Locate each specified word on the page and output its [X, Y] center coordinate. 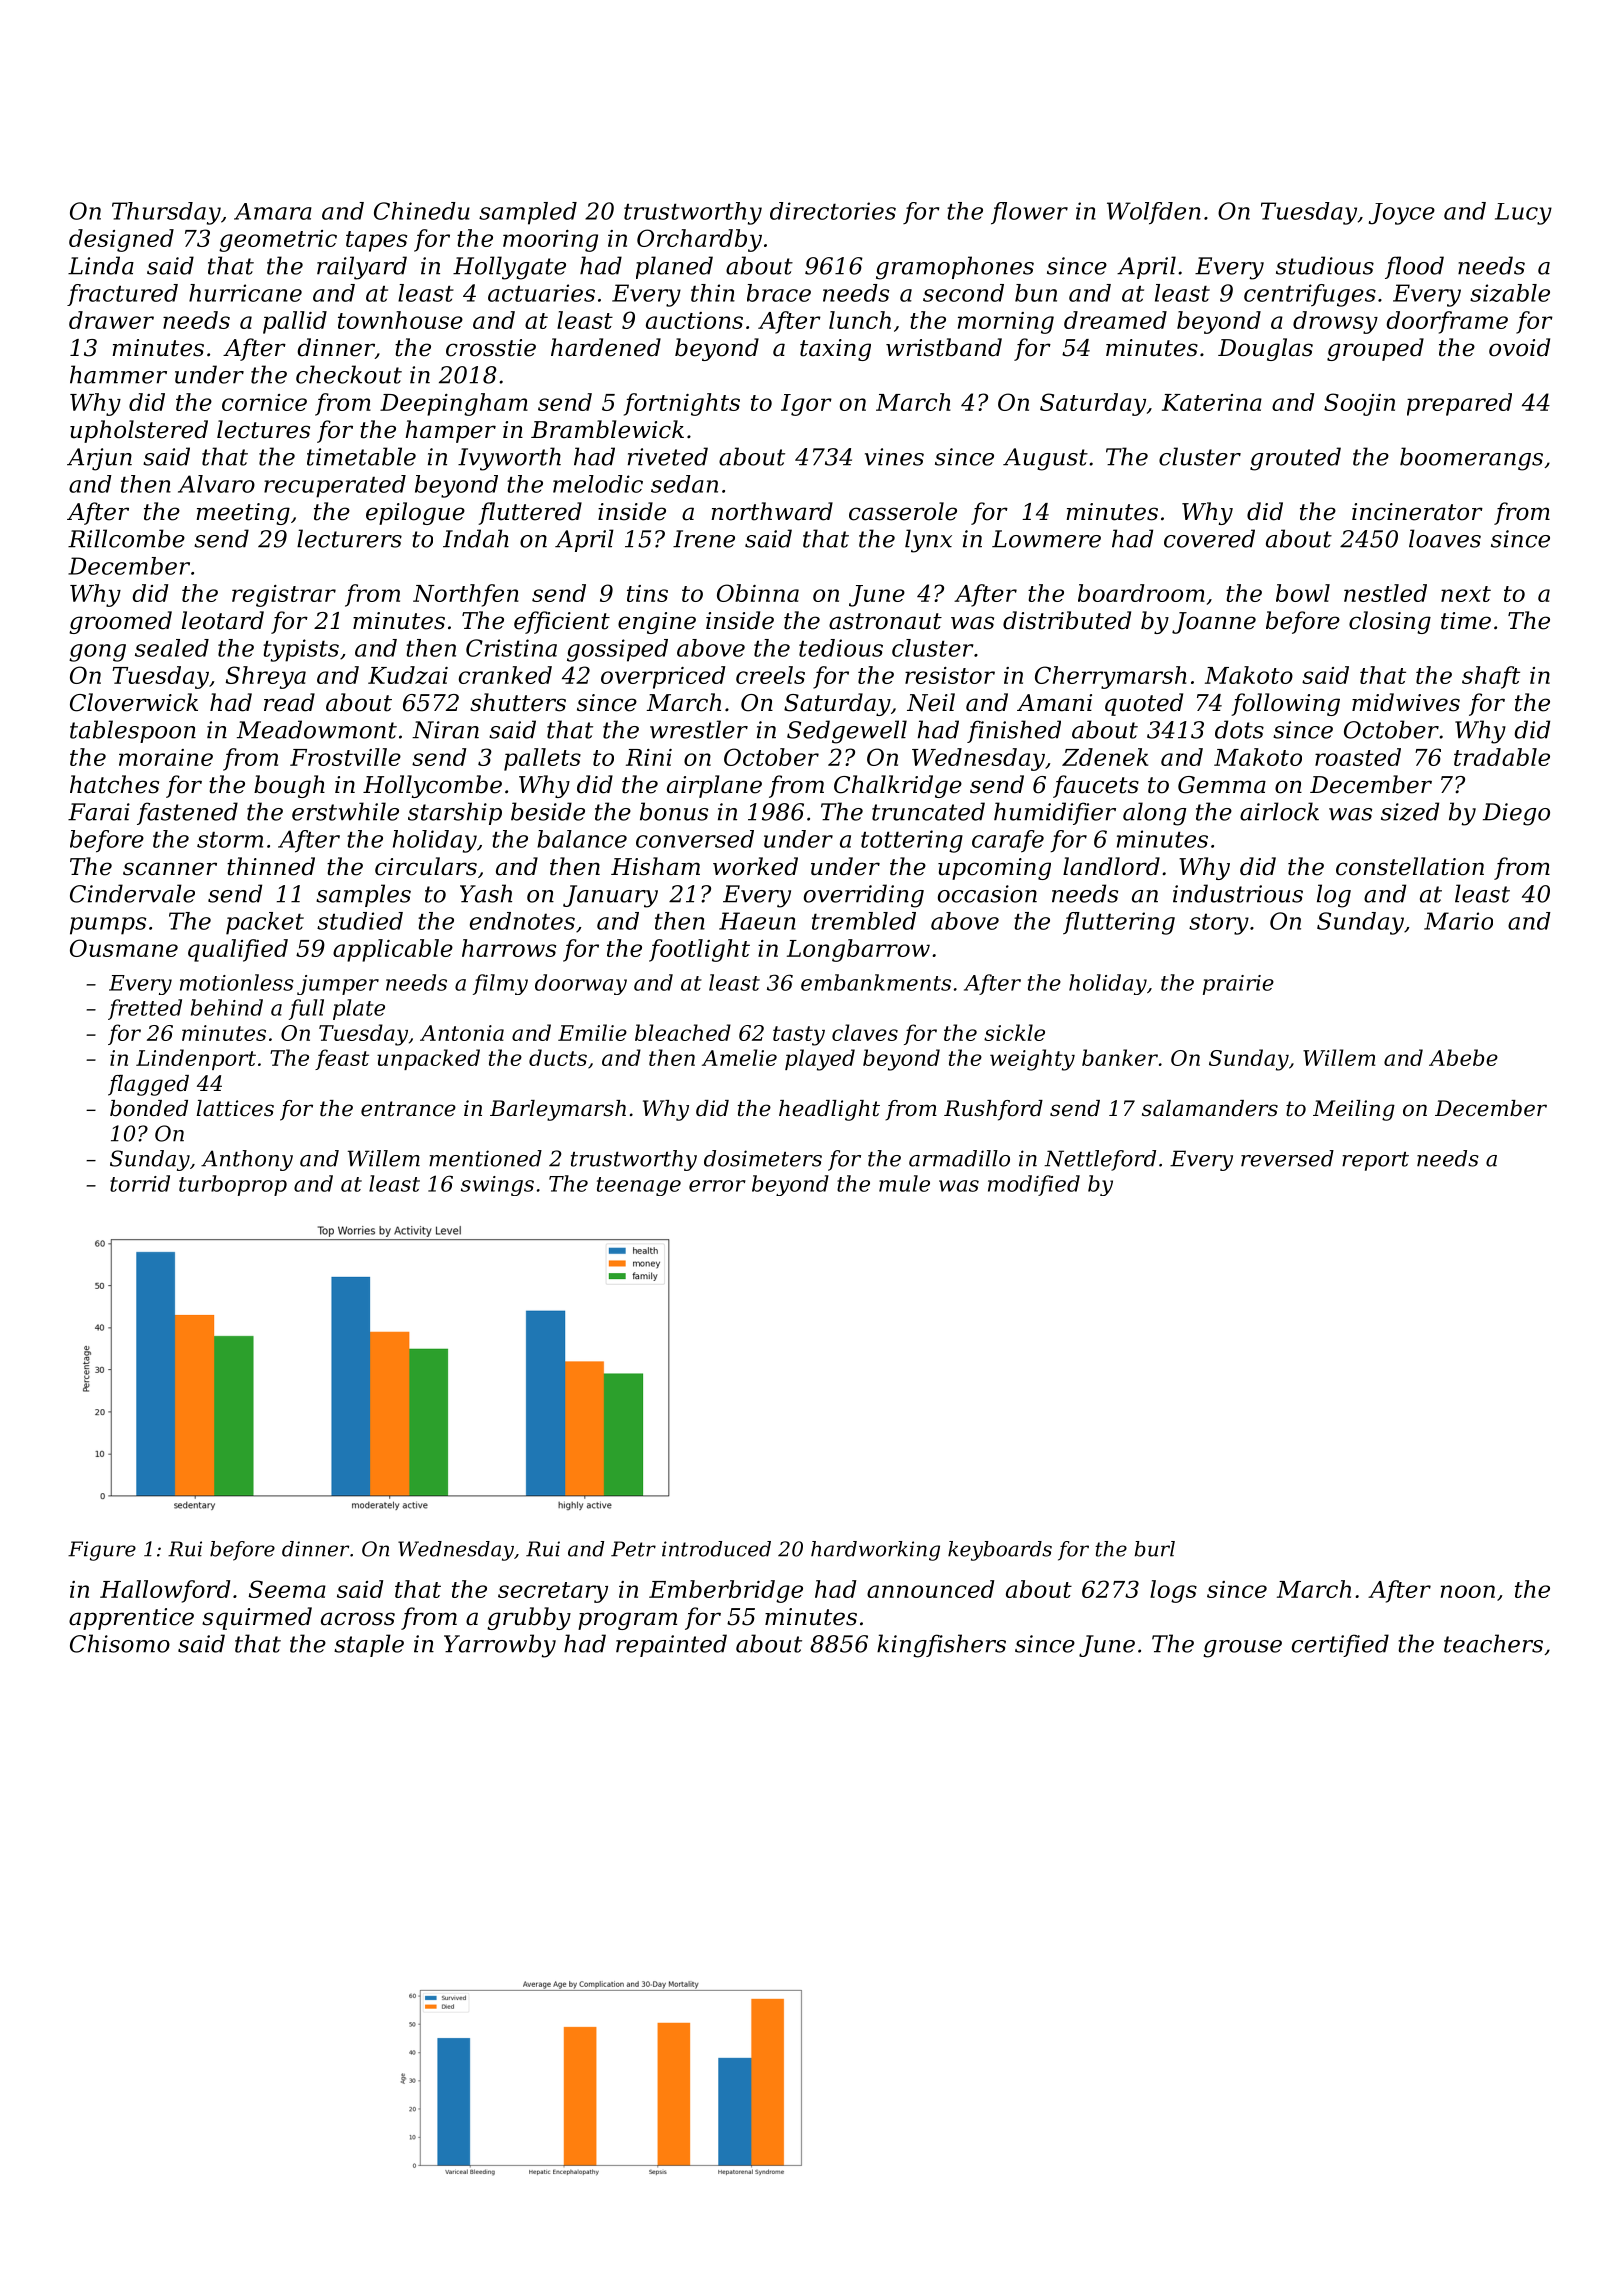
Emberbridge [726, 1591]
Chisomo [120, 1643]
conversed [695, 839]
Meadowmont [317, 729]
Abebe [1463, 1057]
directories [833, 211]
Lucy [1523, 214]
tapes [376, 241]
